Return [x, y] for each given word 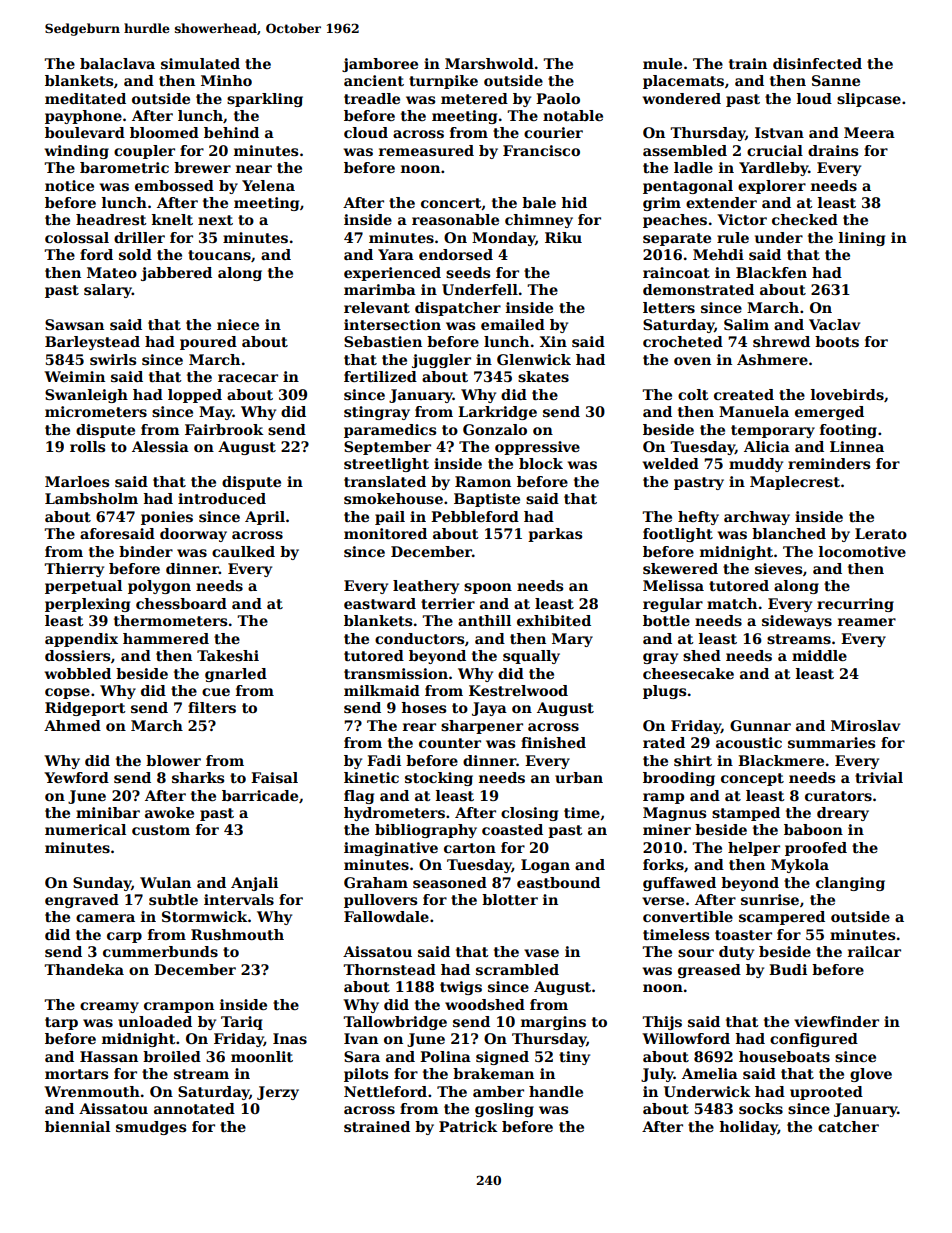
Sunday [102, 884]
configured [814, 1040]
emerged [829, 413]
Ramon [483, 481]
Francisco [541, 150]
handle [556, 1091]
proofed [816, 849]
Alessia [160, 446]
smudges [151, 1128]
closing [529, 814]
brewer [202, 167]
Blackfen [771, 272]
